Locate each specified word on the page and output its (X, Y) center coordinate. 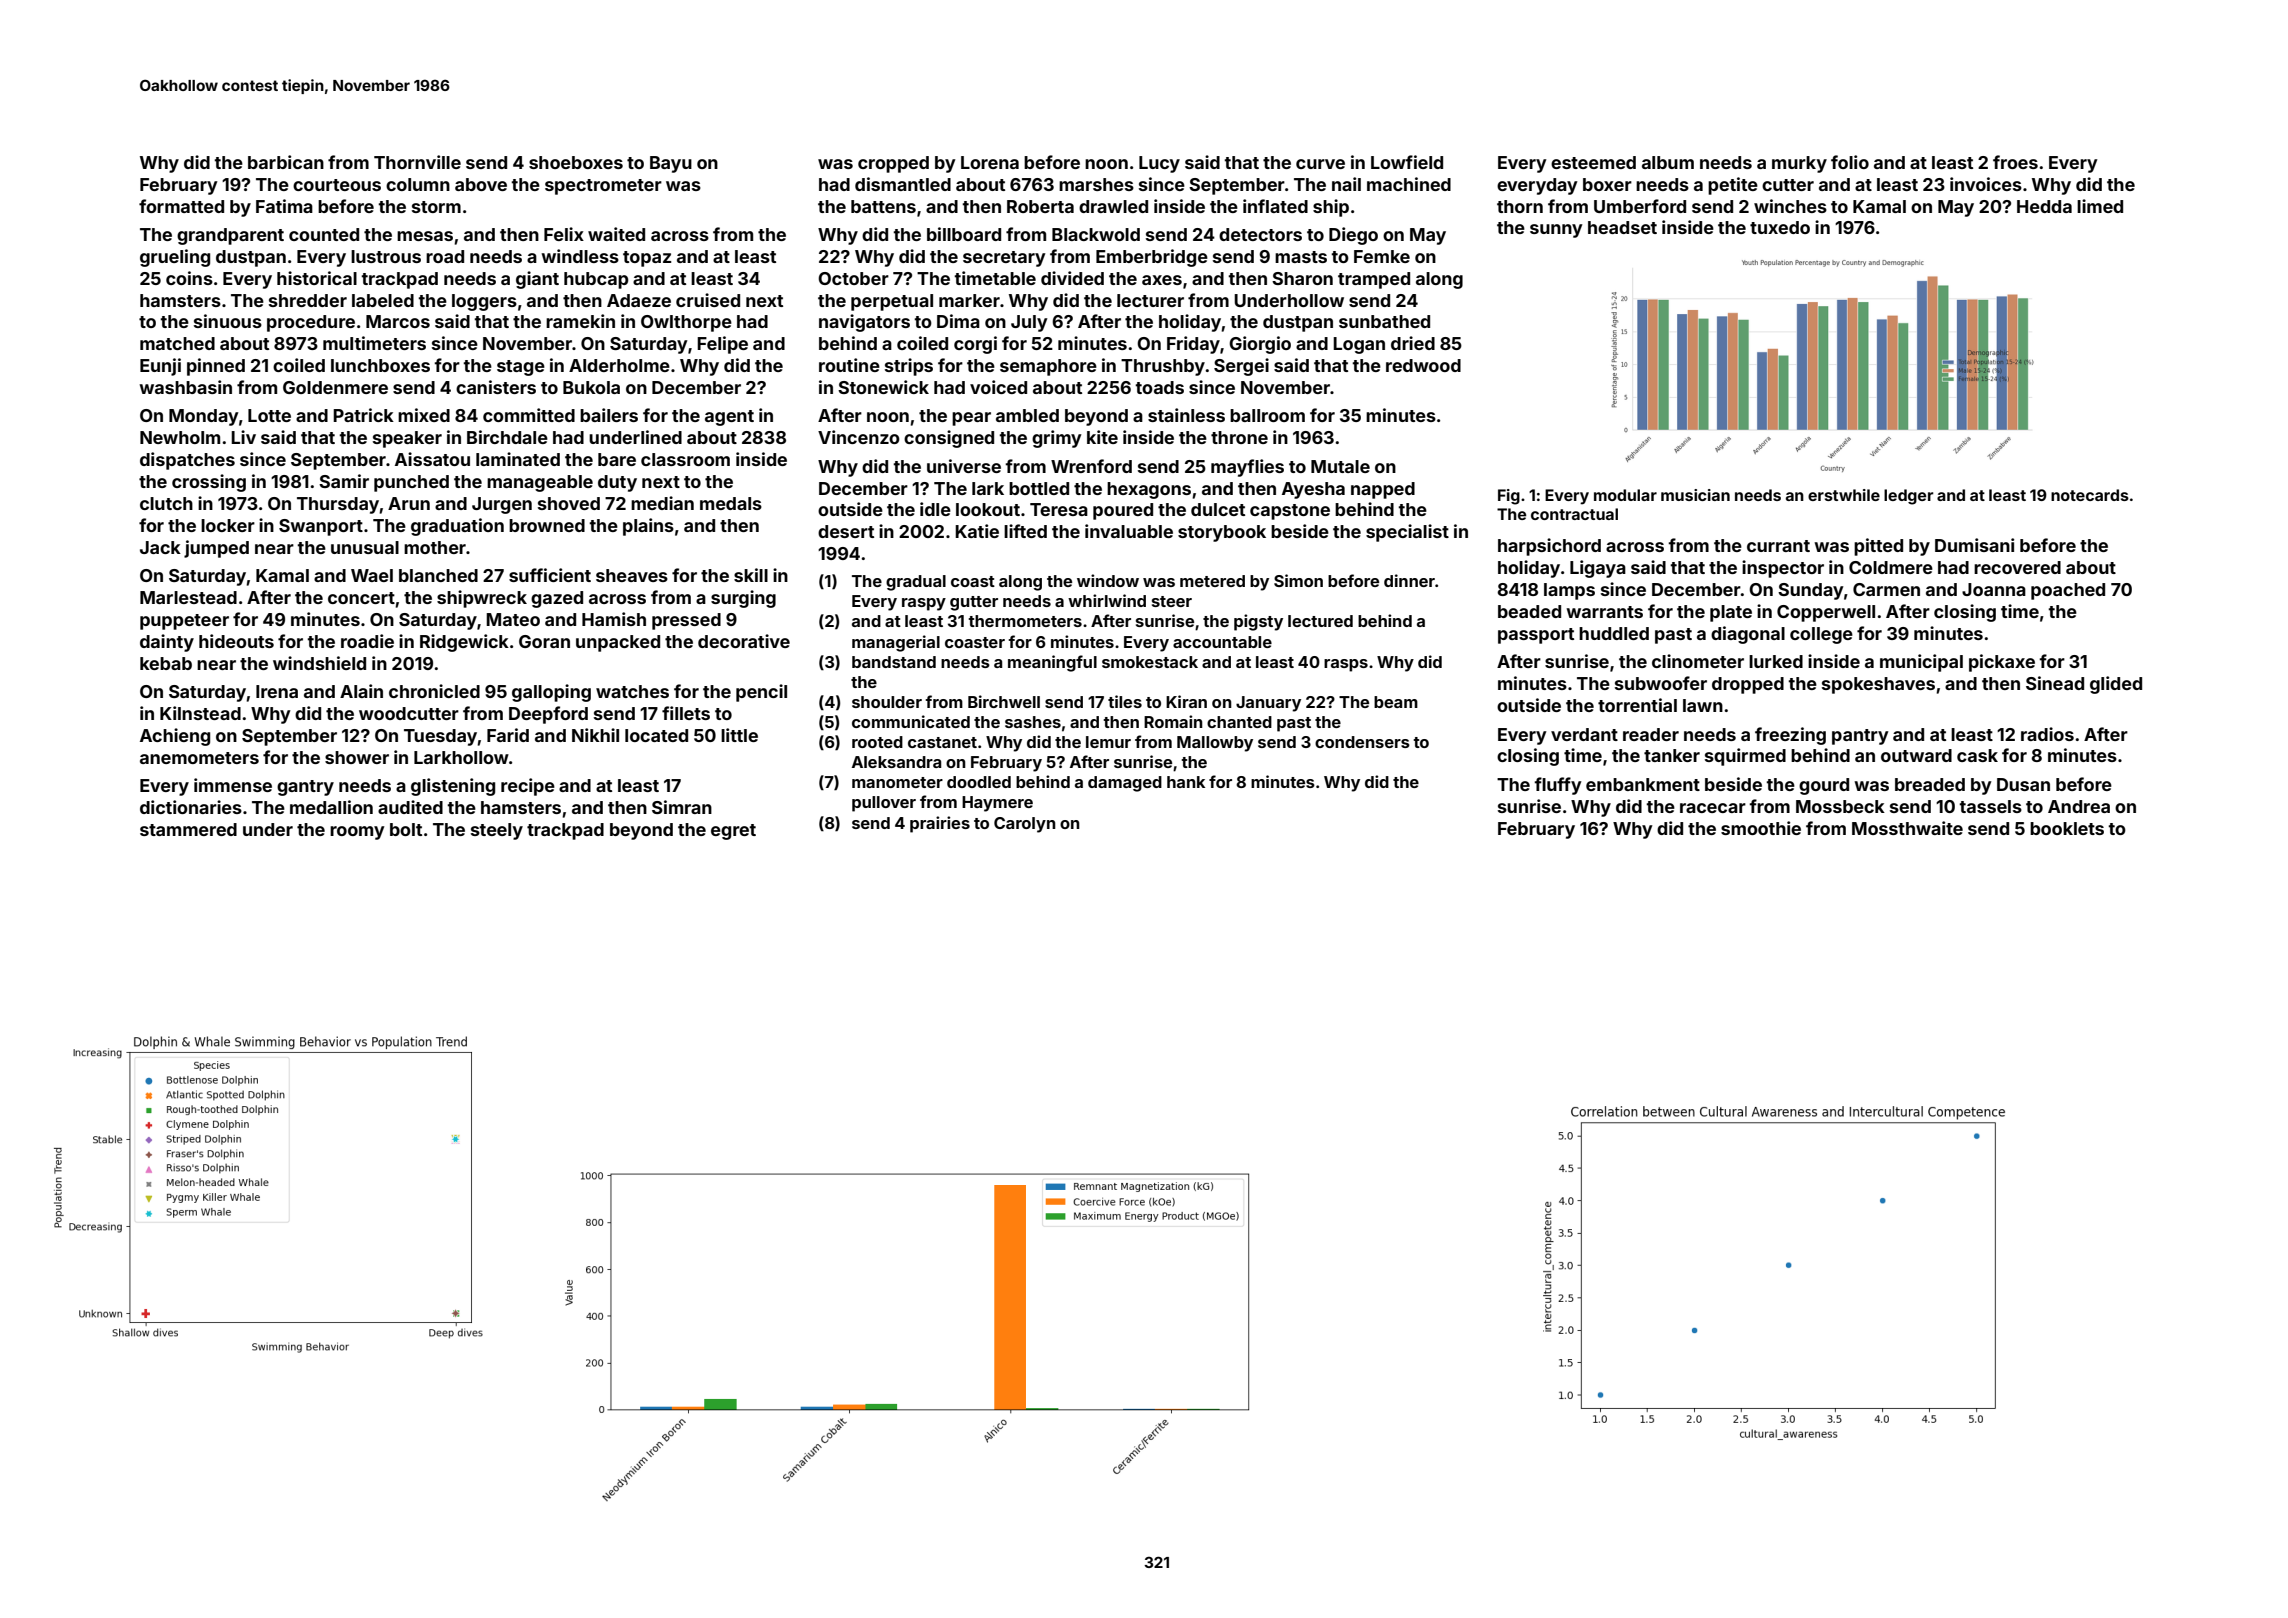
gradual (916, 583)
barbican (286, 162)
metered (1212, 581)
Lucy (1159, 164)
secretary (1004, 259)
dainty (167, 643)
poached (2068, 591)
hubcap (596, 280)
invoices (1986, 184)
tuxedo (1780, 227)
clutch (166, 503)
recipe (528, 787)
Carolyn (1025, 825)
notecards (2090, 495)
